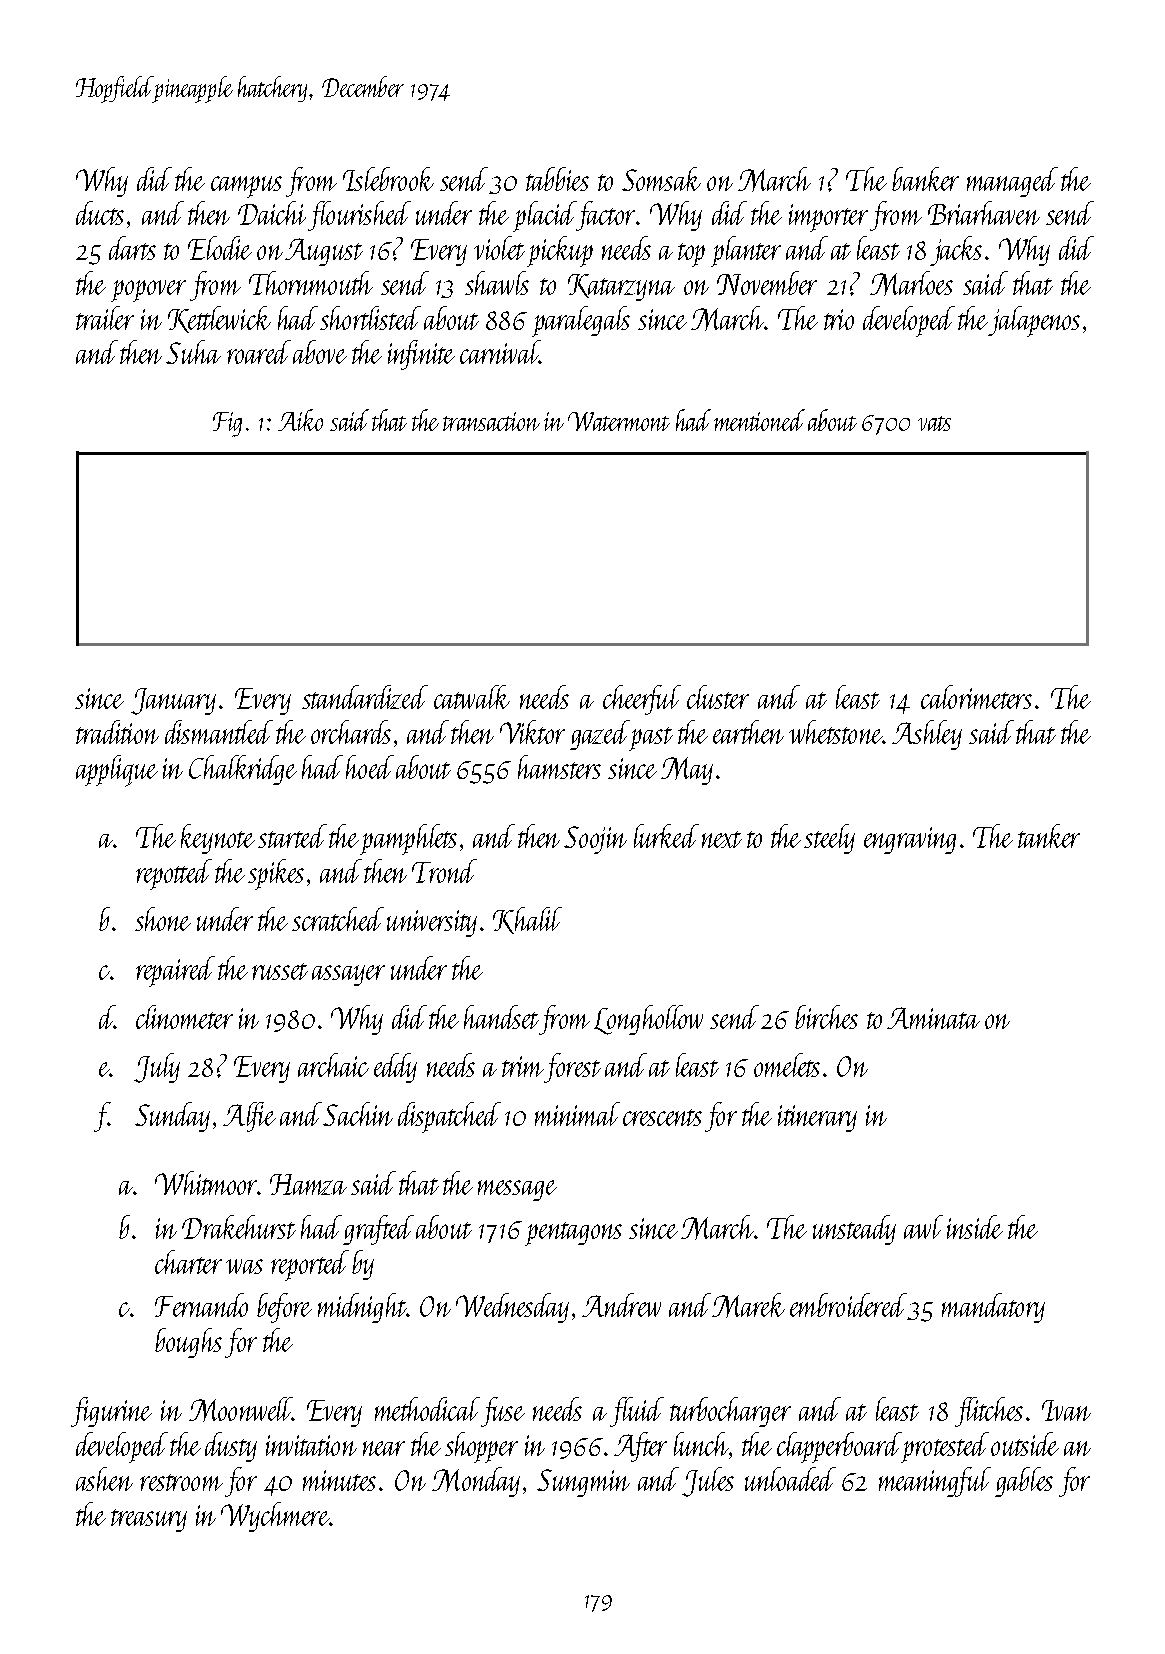 The height and width of the screenshot is (1654, 1165). I want to click on ducts, so click(100, 213).
